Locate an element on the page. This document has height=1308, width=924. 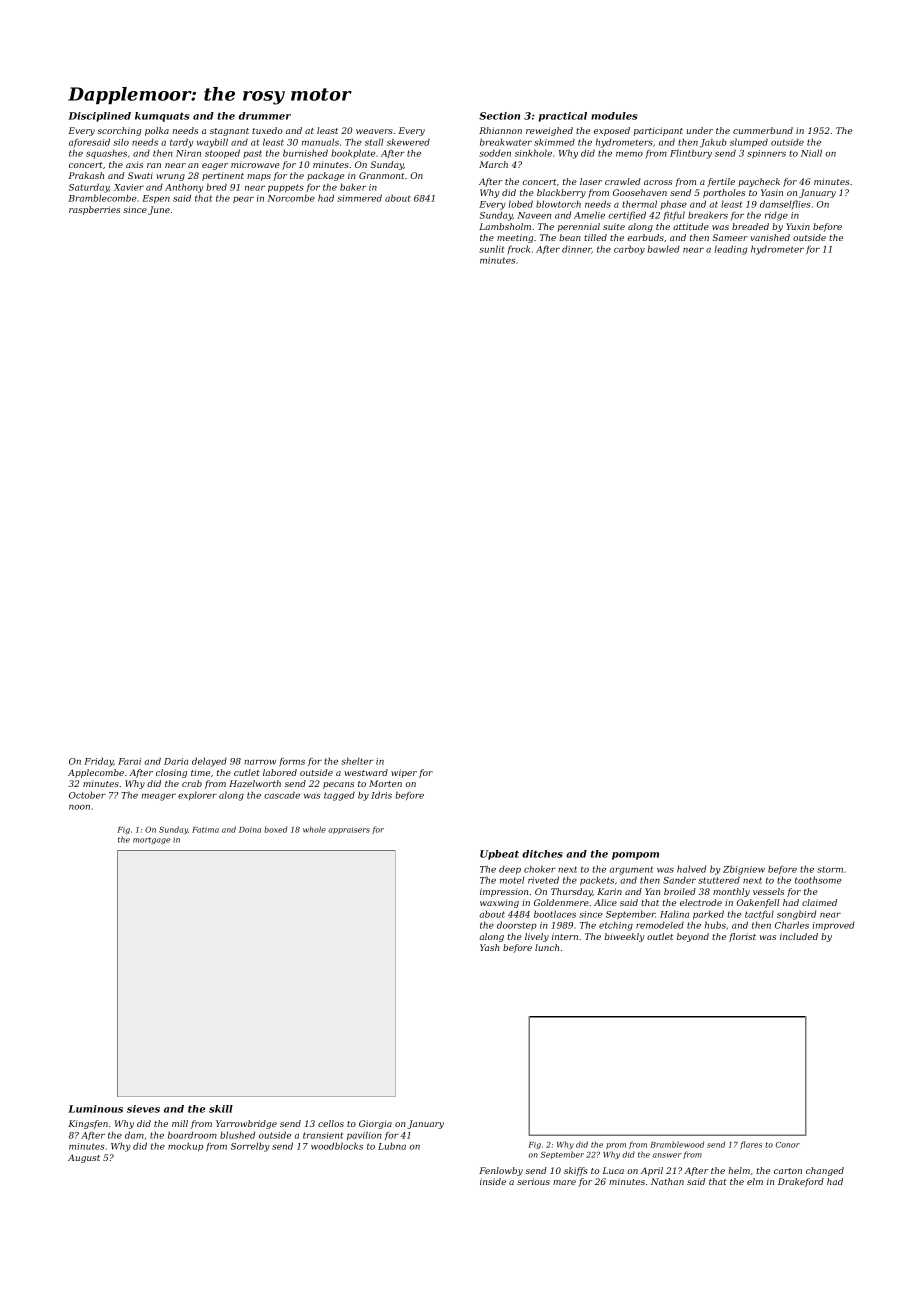
skill is located at coordinates (221, 1109).
